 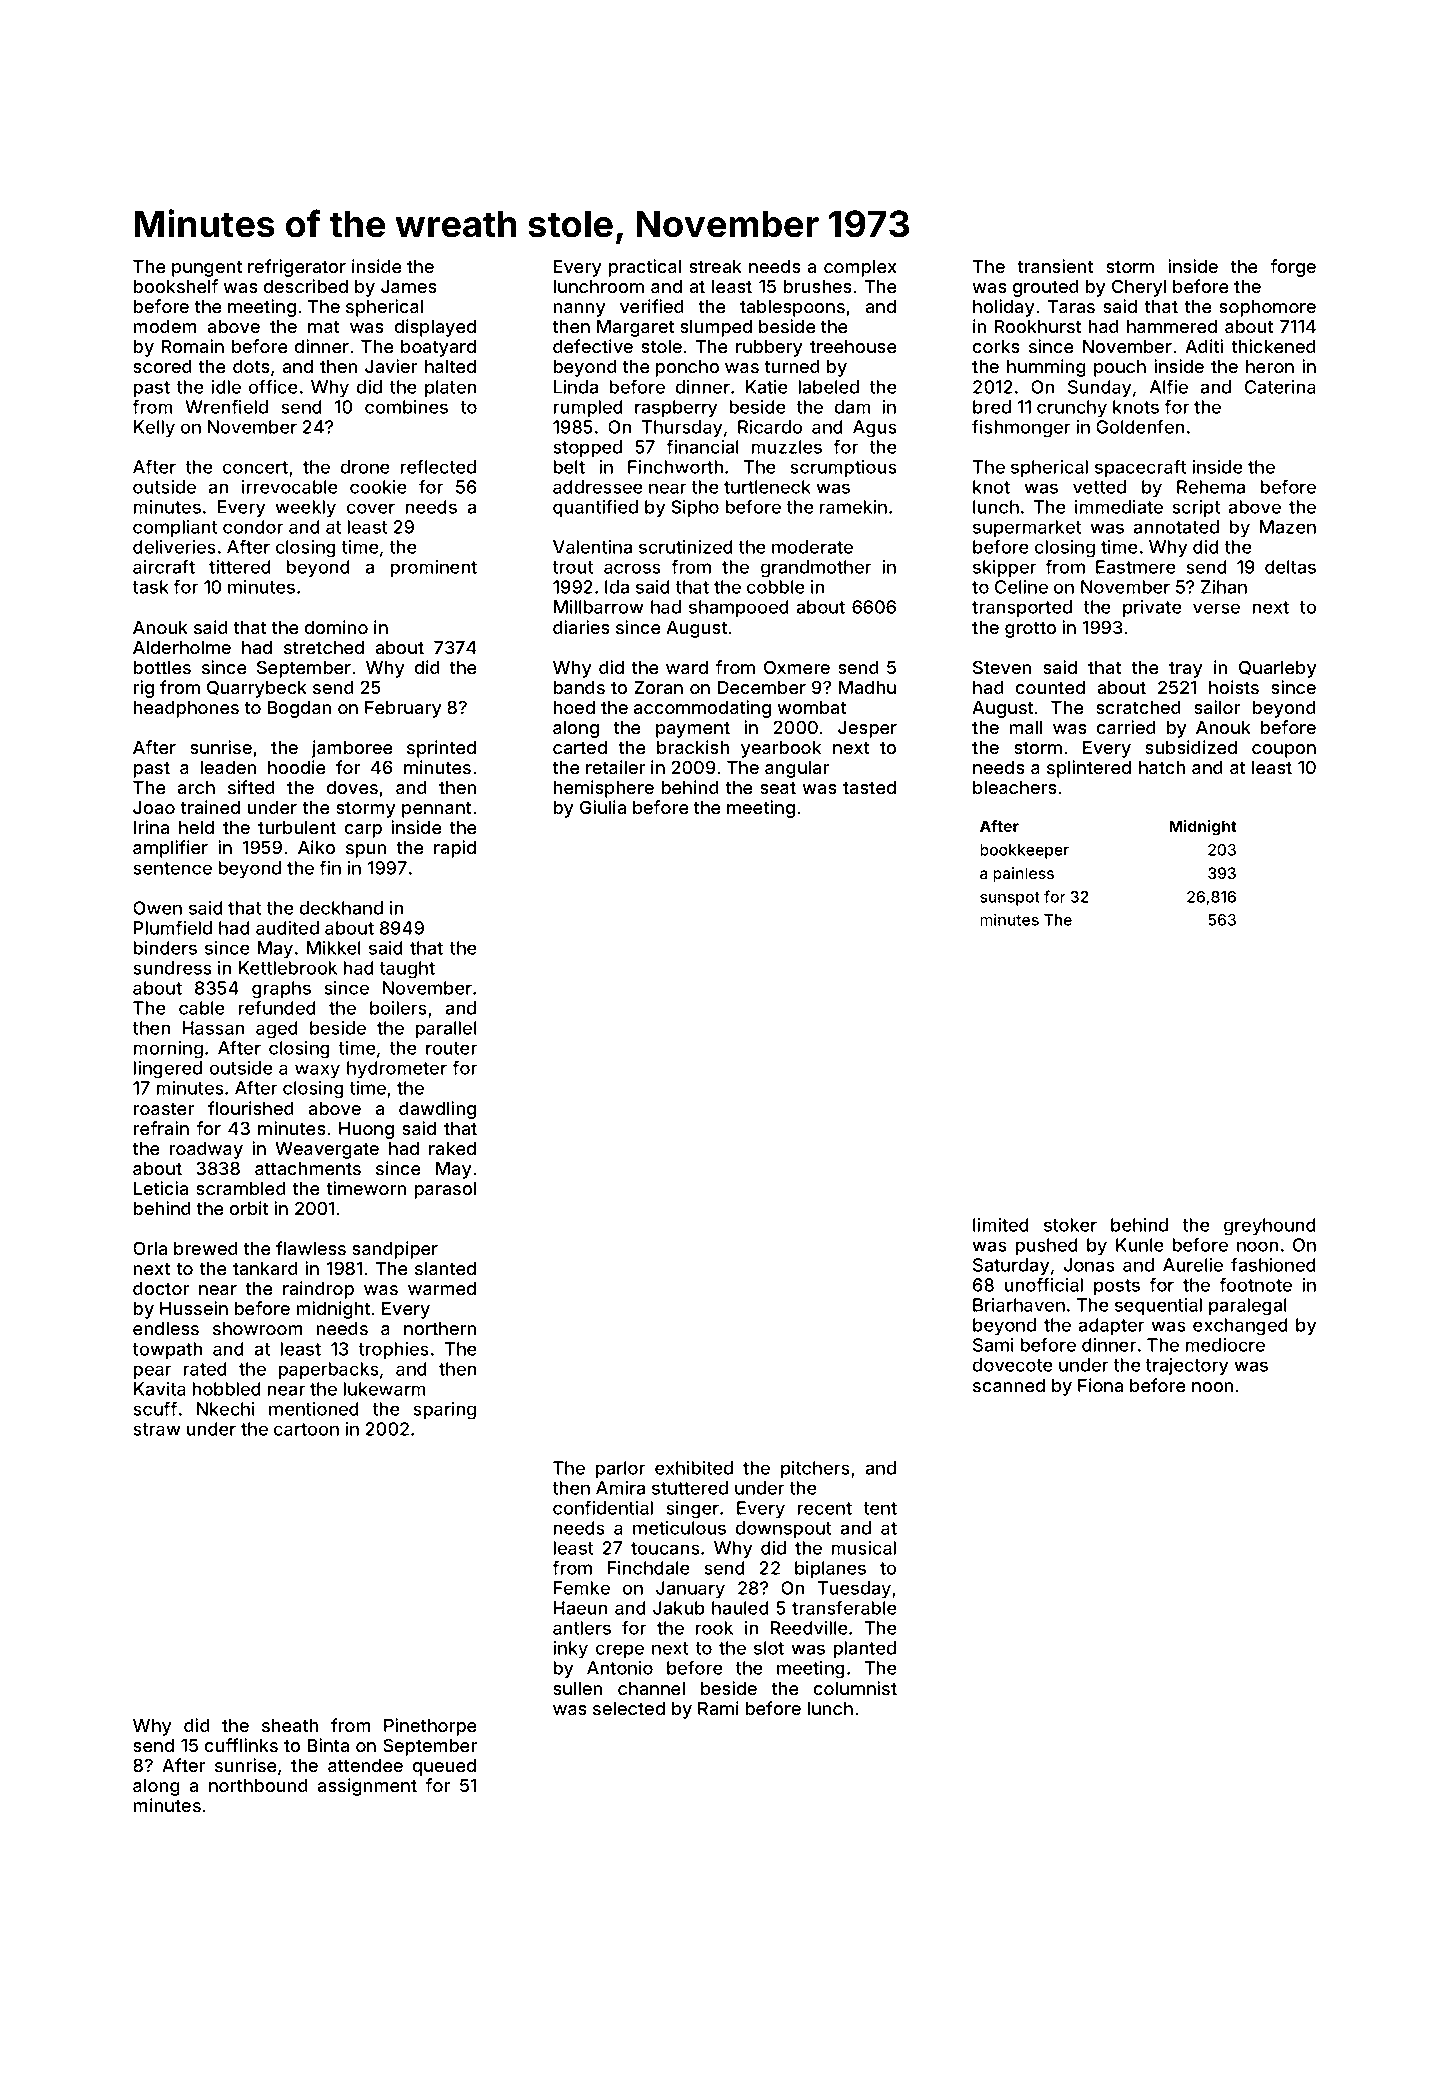 What do you see at coordinates (290, 1725) in the page?
I see `sheath` at bounding box center [290, 1725].
